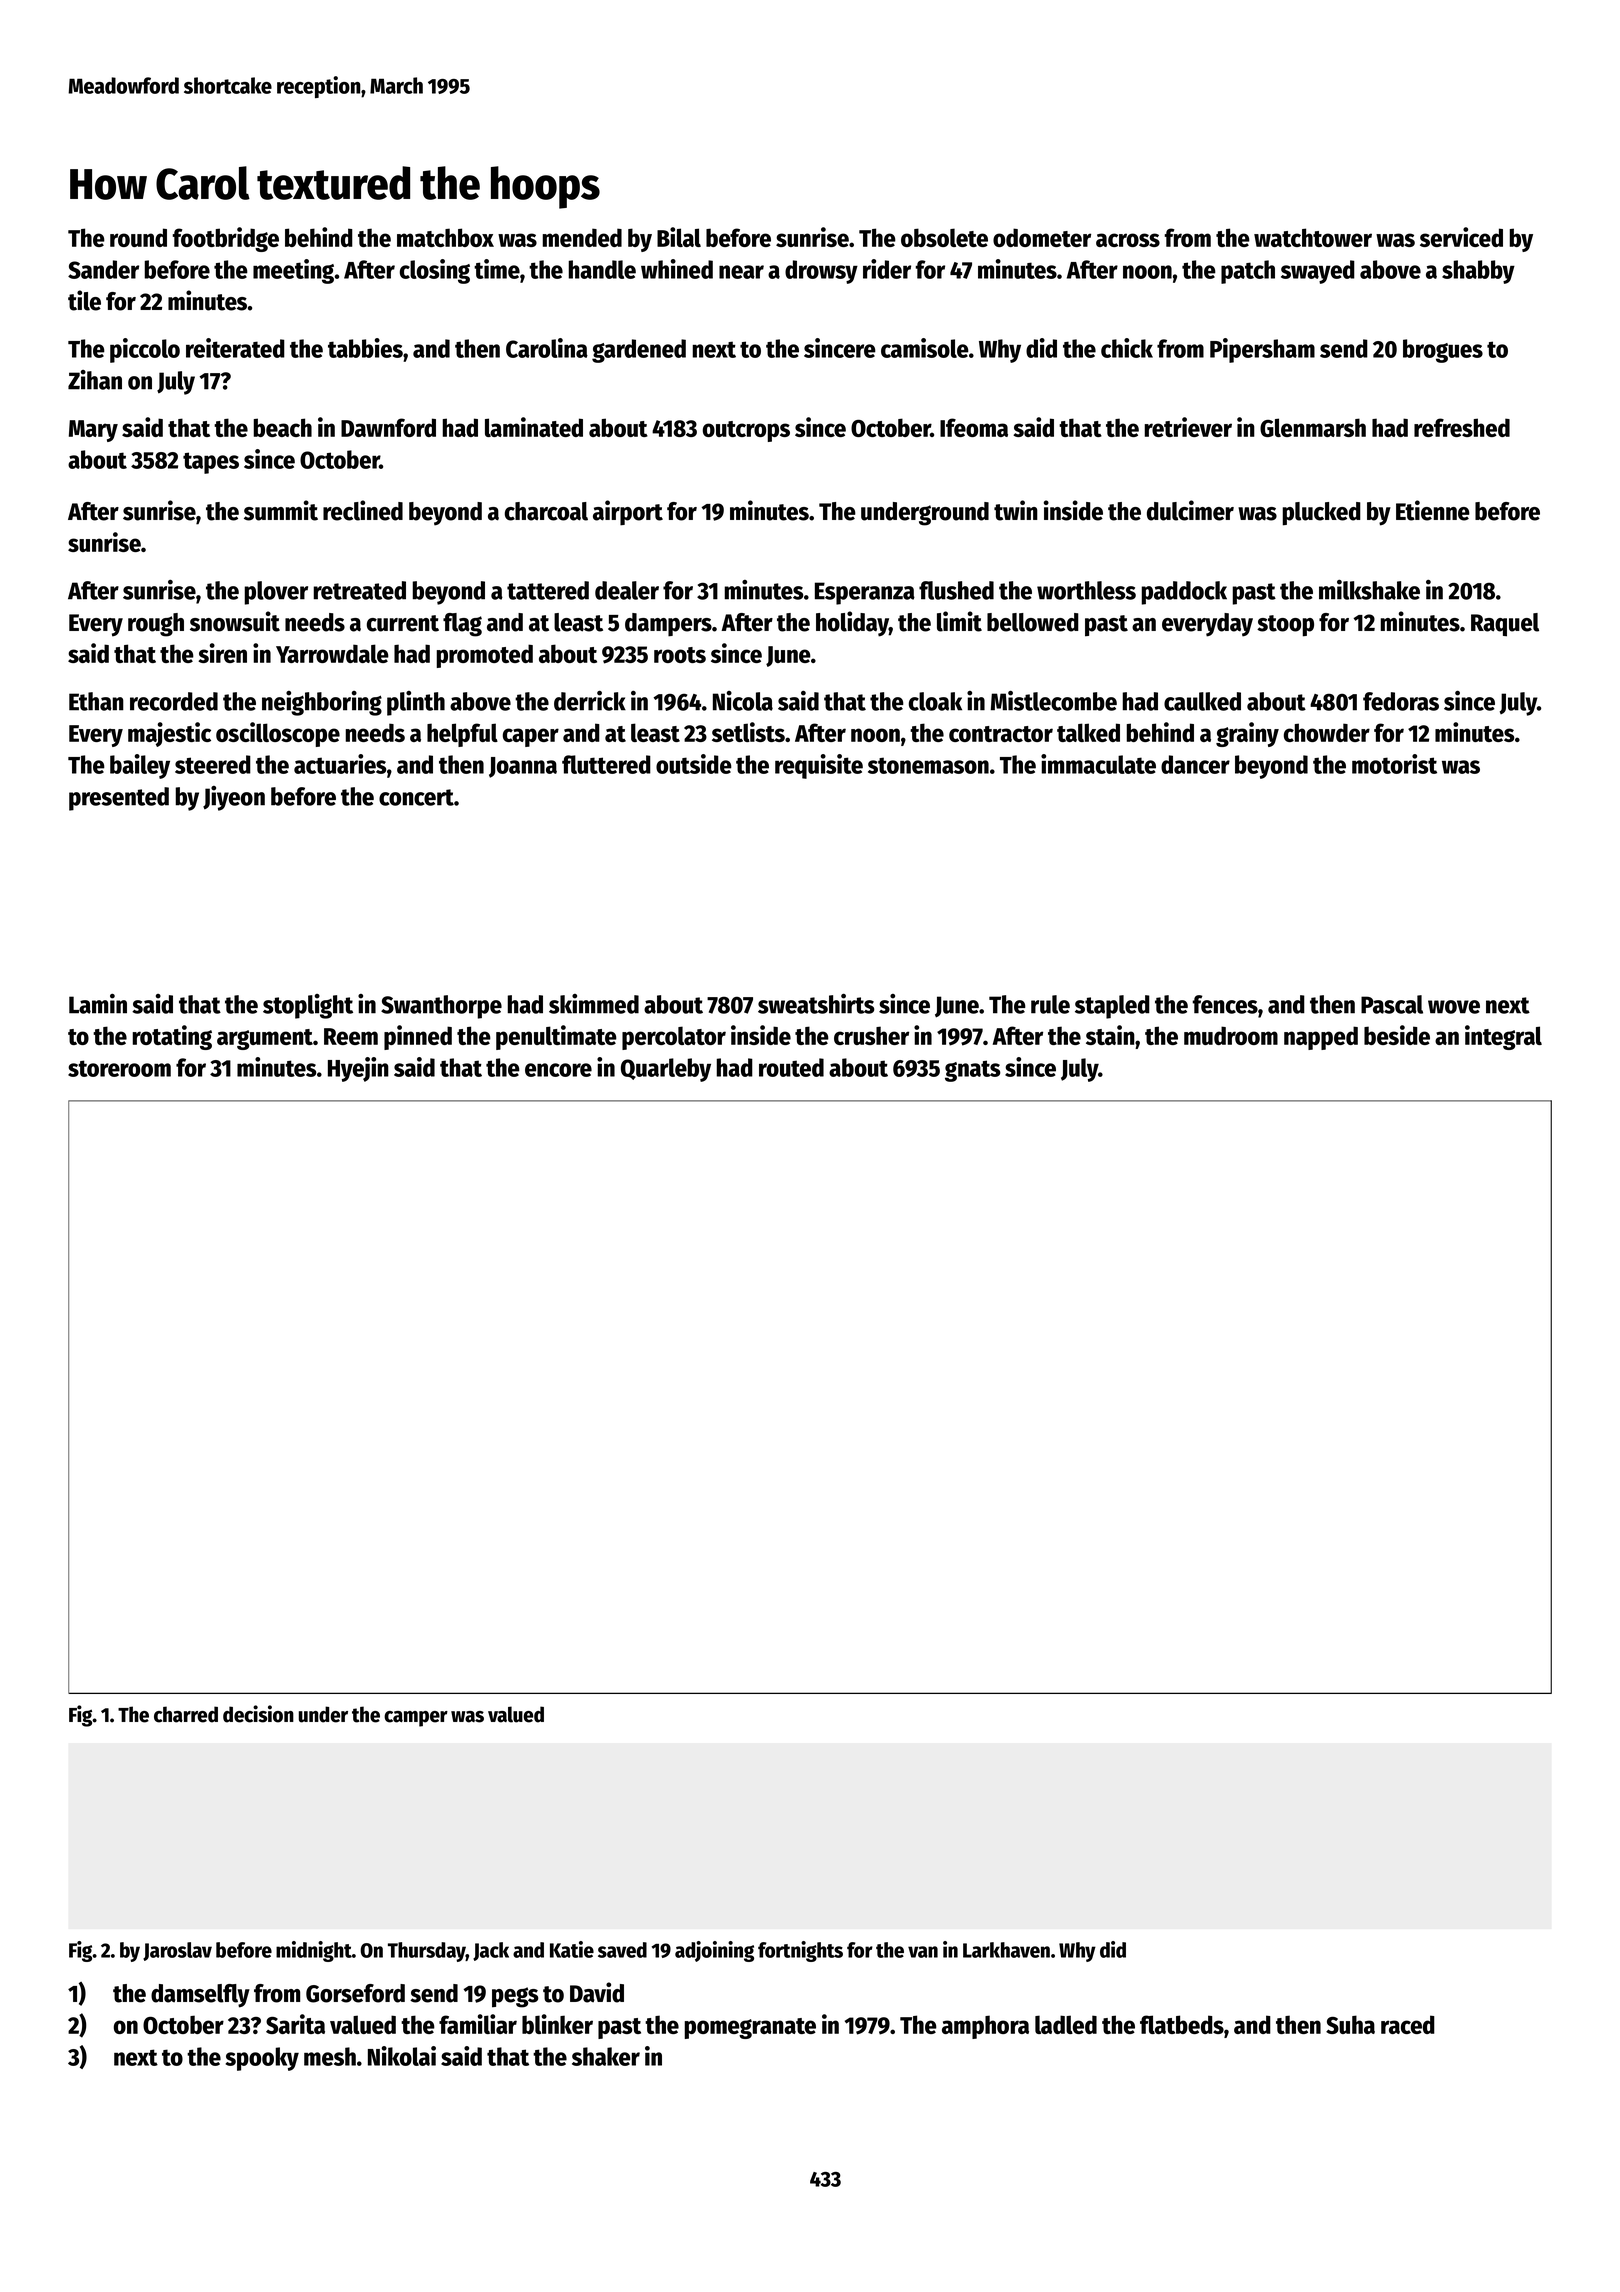 The height and width of the screenshot is (2292, 1620). Describe the element at coordinates (1461, 237) in the screenshot. I see `serviced` at that location.
